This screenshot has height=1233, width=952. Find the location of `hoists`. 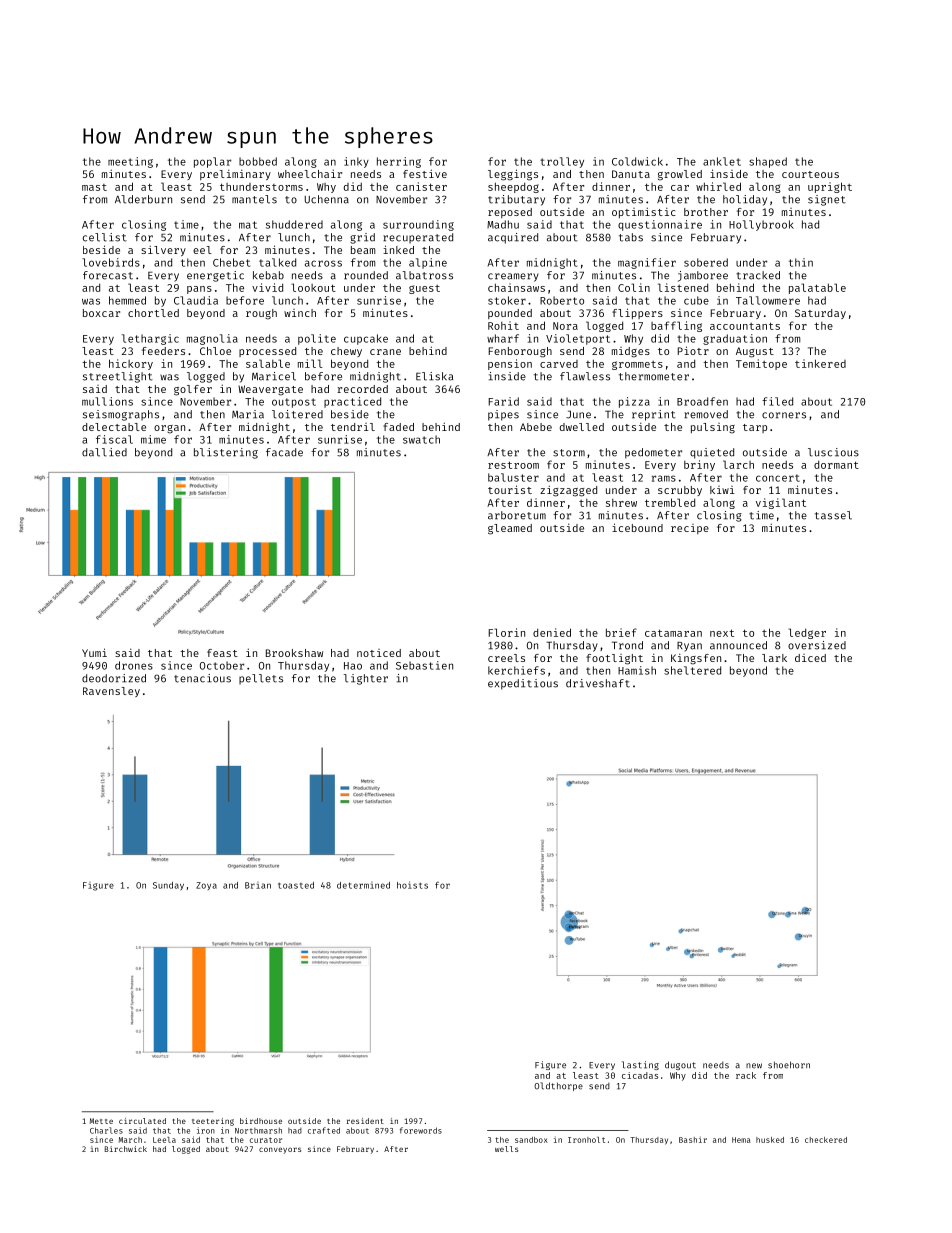

hoists is located at coordinates (412, 885).
